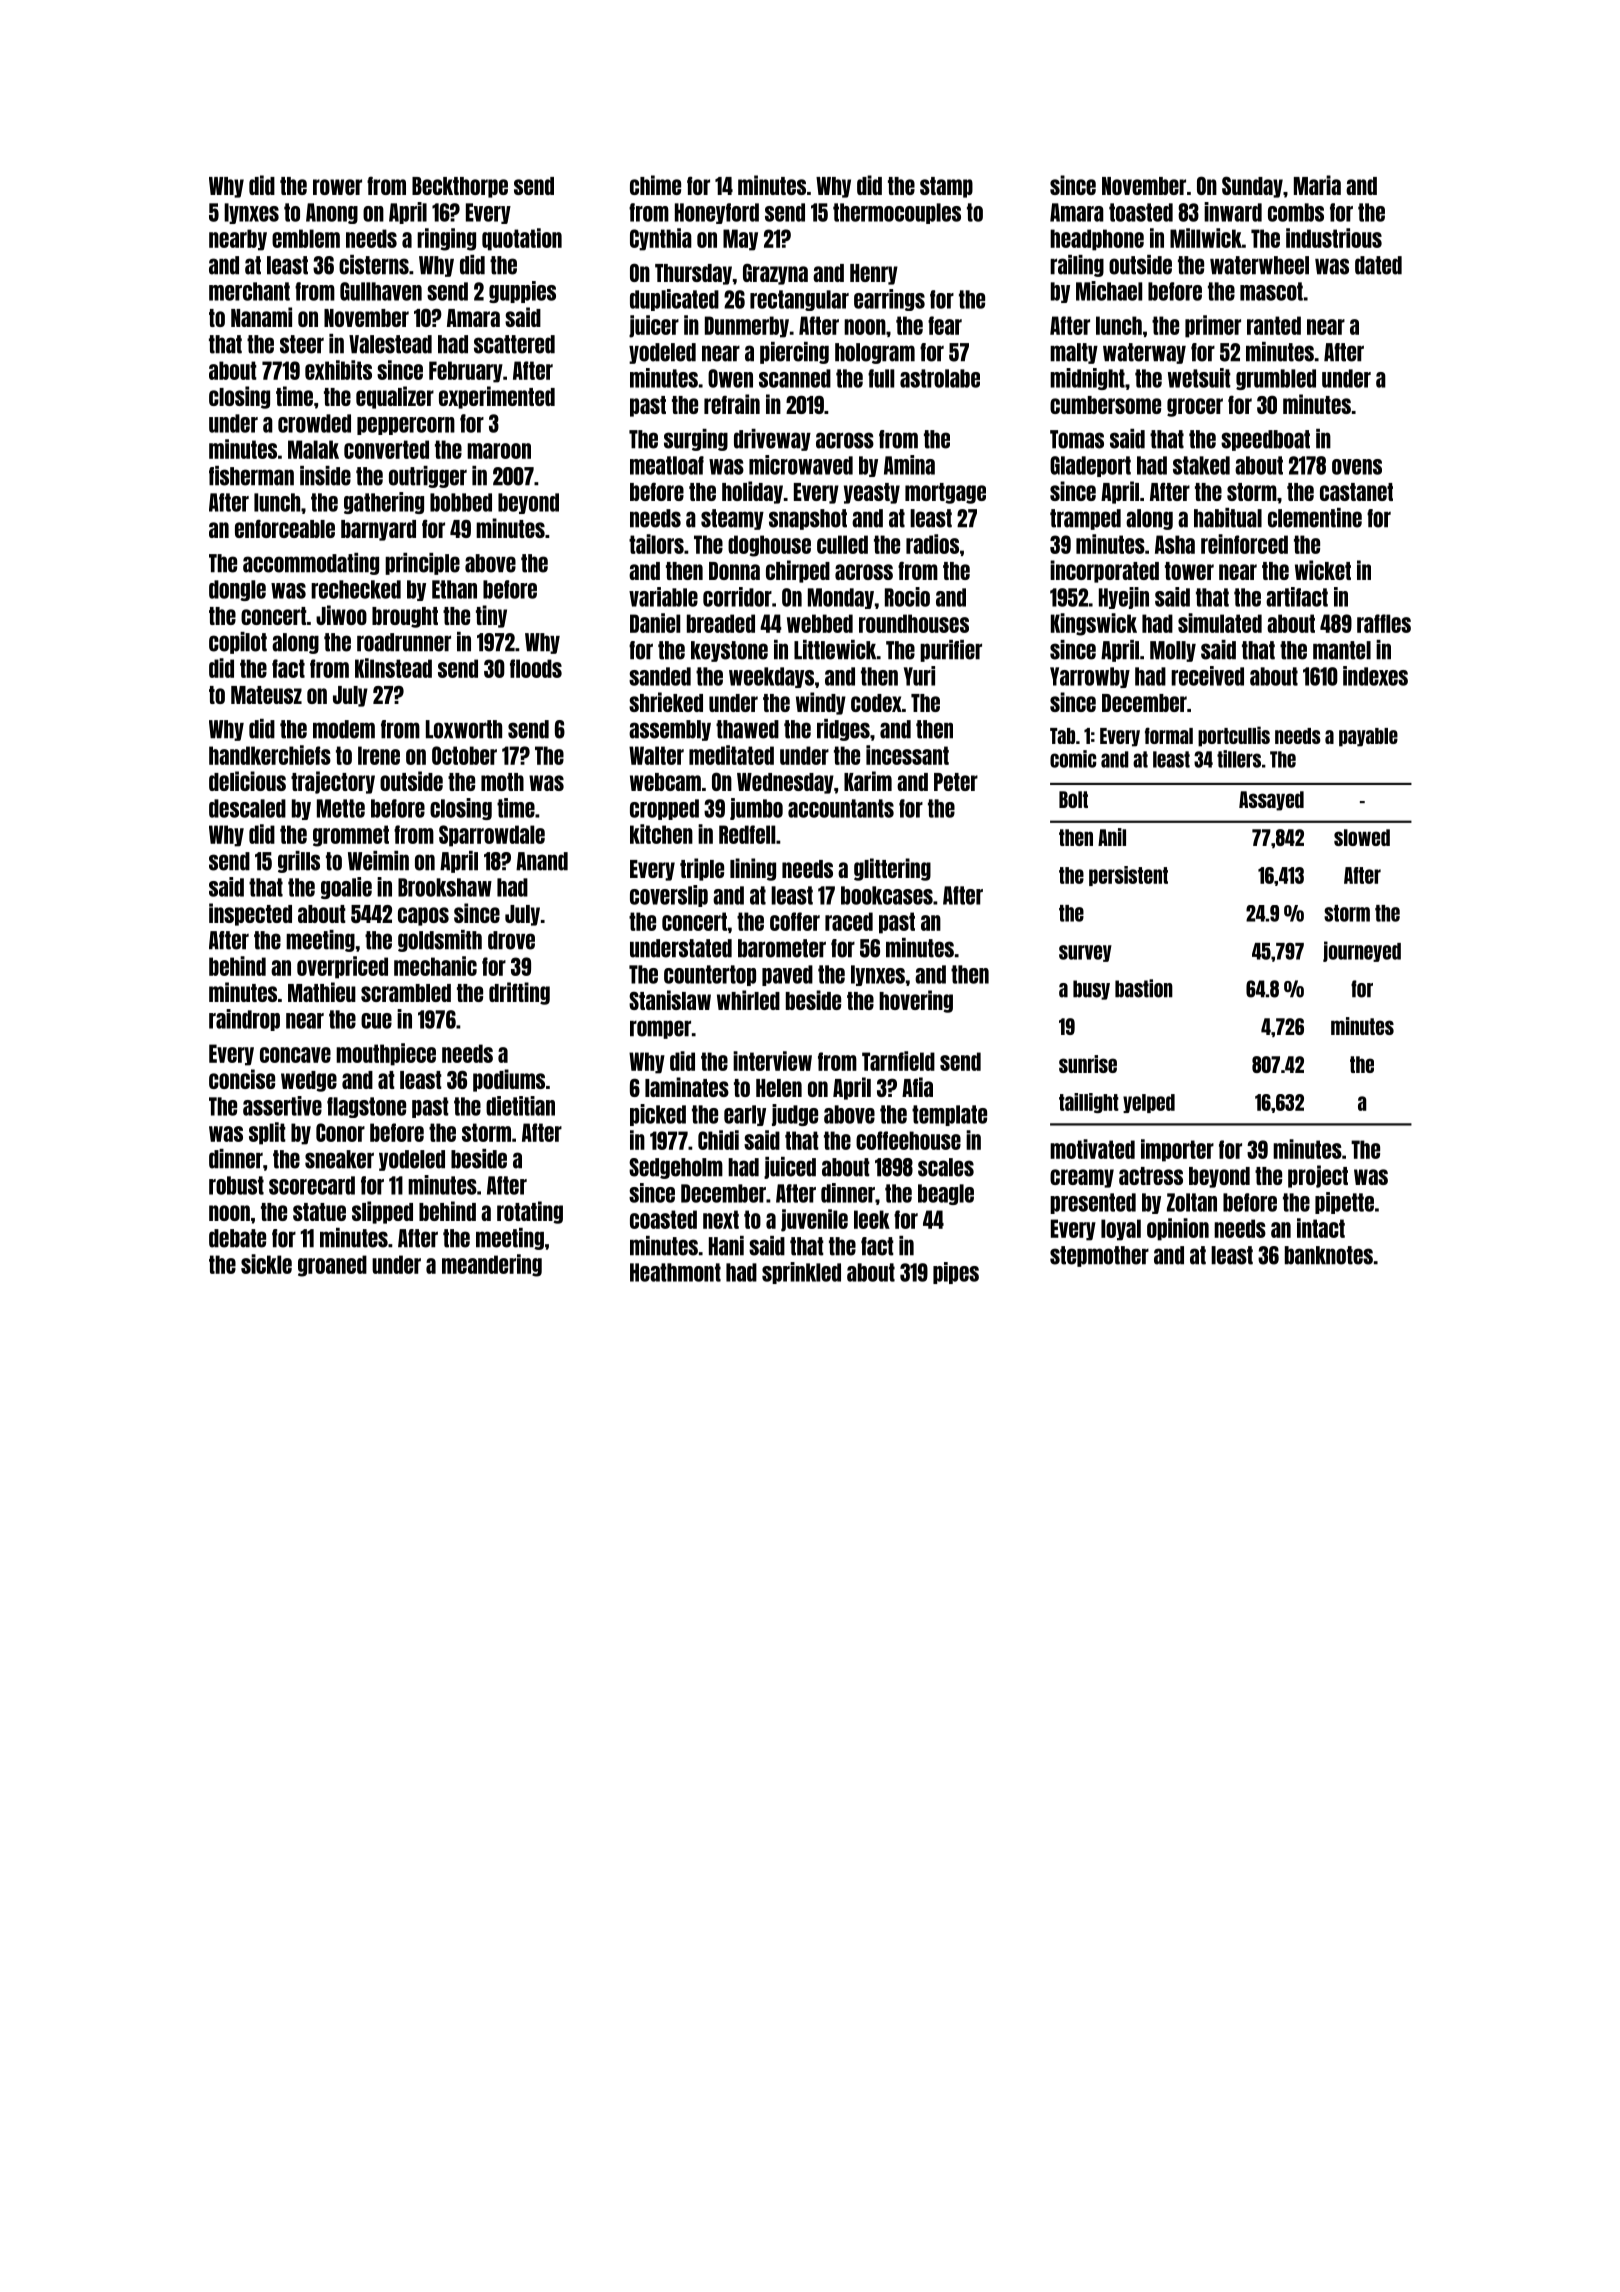 The height and width of the screenshot is (2292, 1620). Describe the element at coordinates (670, 1000) in the screenshot. I see `Stanislaw` at that location.
